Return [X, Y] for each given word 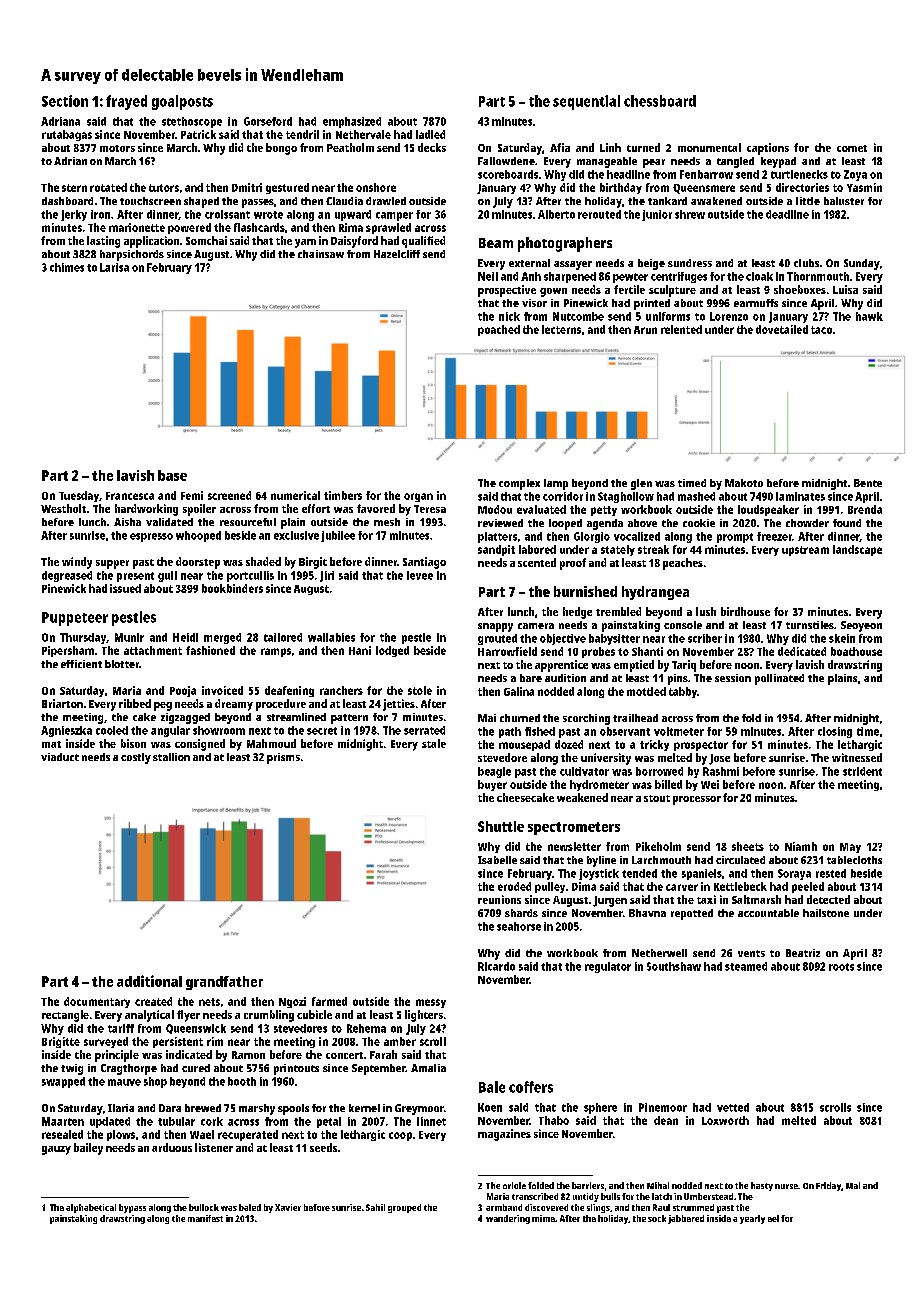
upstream [805, 551]
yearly [752, 1219]
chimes [67, 267]
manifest [205, 1218]
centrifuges [679, 277]
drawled [386, 201]
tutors [164, 188]
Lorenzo [729, 316]
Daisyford [354, 242]
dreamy [234, 705]
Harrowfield [507, 651]
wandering [508, 1219]
